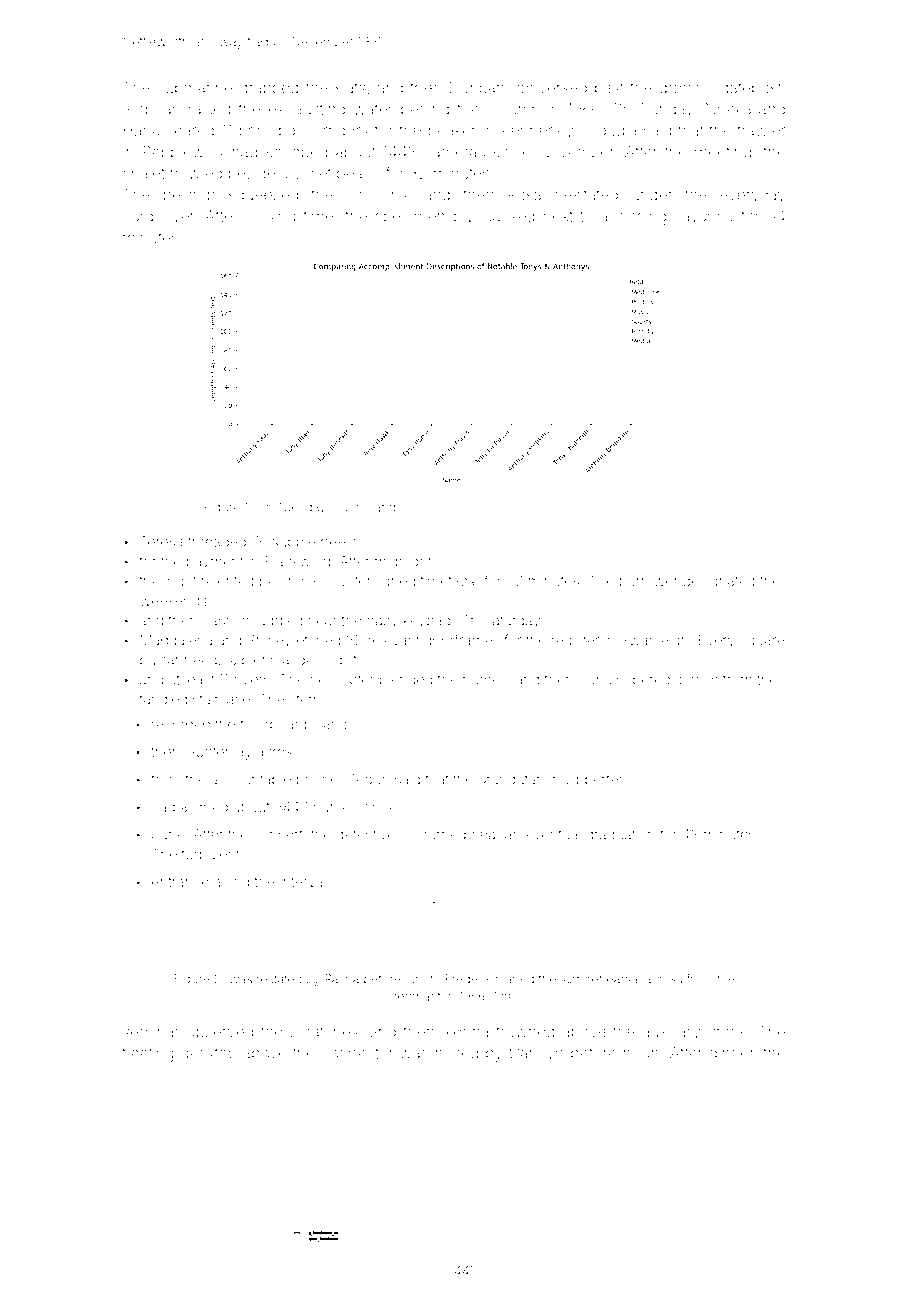 This image has width=908, height=1316. I want to click on tangled, so click(163, 701).
